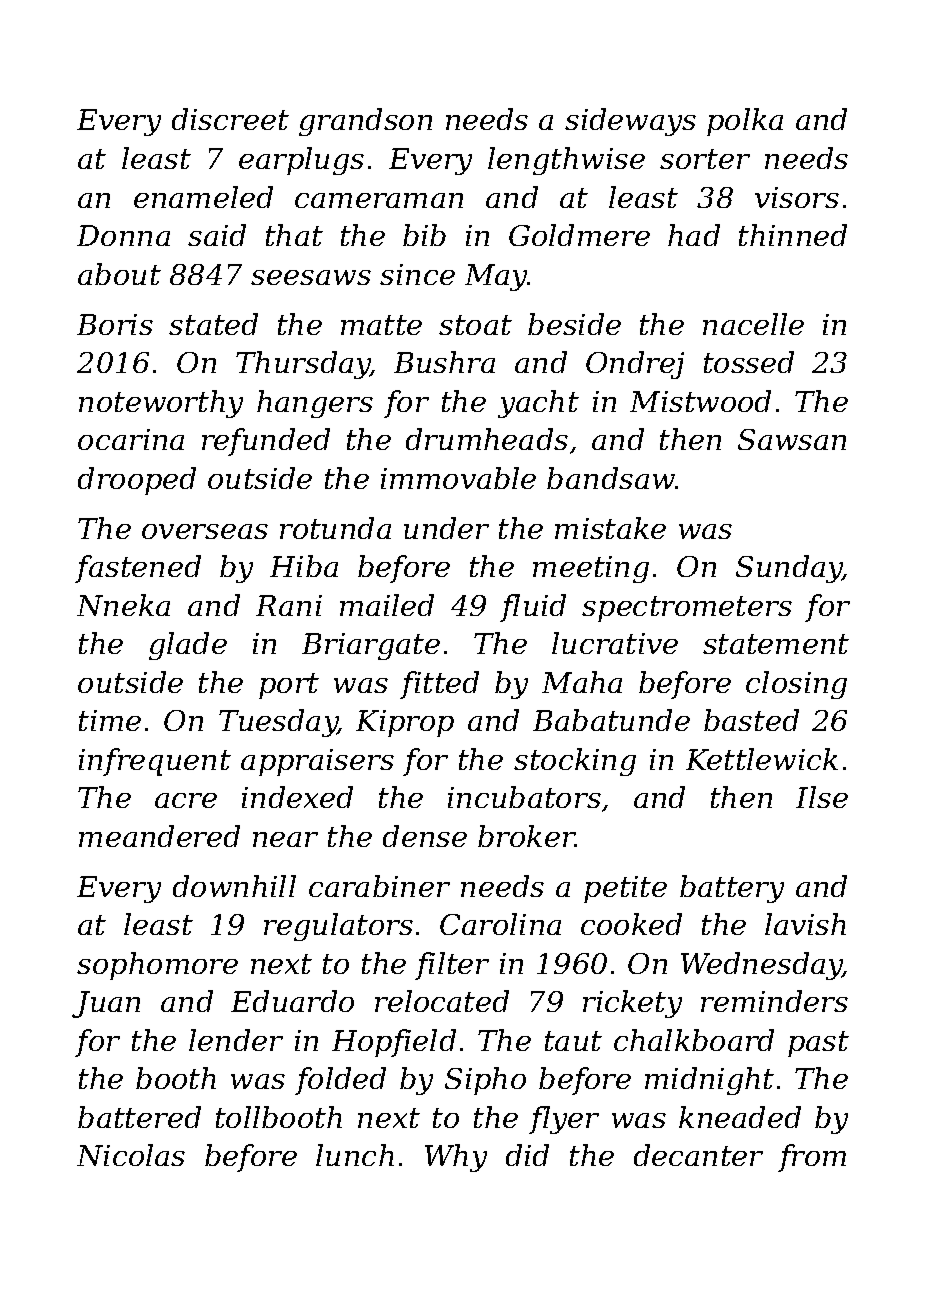 This image has height=1316, width=927. Describe the element at coordinates (762, 759) in the image. I see `Kettlewick` at that location.
